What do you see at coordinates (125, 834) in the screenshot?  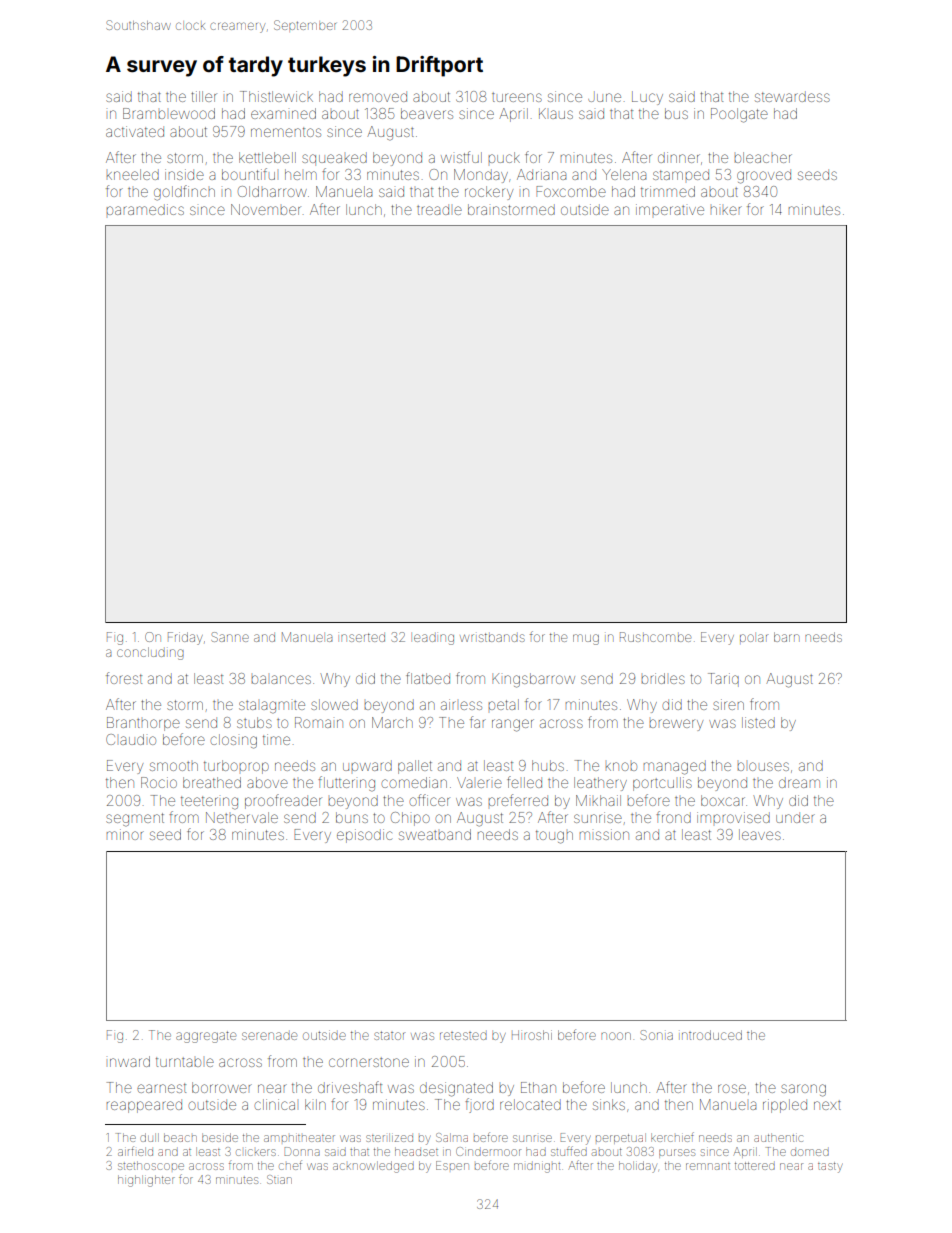 I see `minor` at bounding box center [125, 834].
